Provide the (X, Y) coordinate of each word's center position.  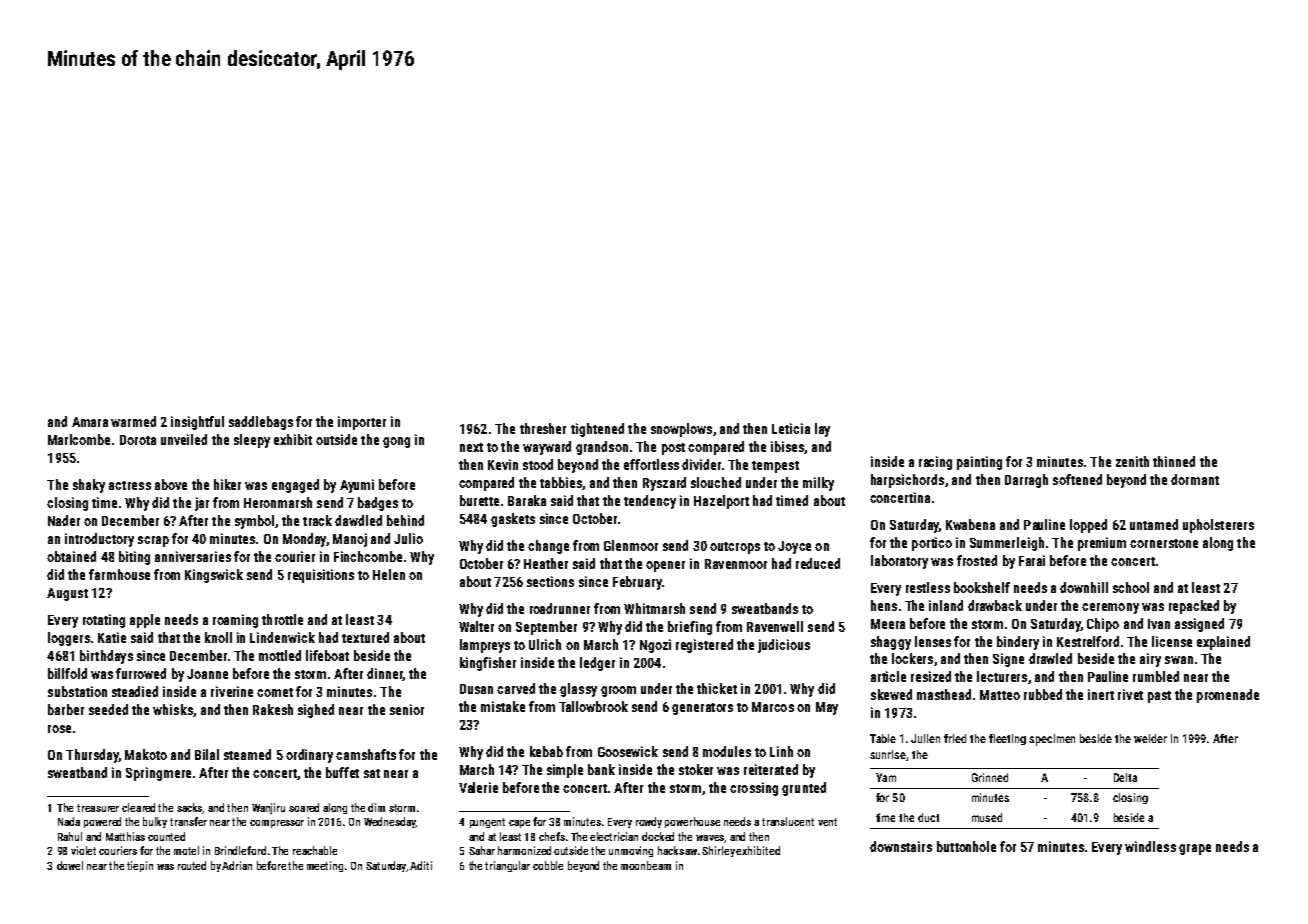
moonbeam (646, 865)
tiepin (140, 866)
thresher (543, 428)
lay (822, 430)
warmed (133, 421)
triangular (507, 866)
